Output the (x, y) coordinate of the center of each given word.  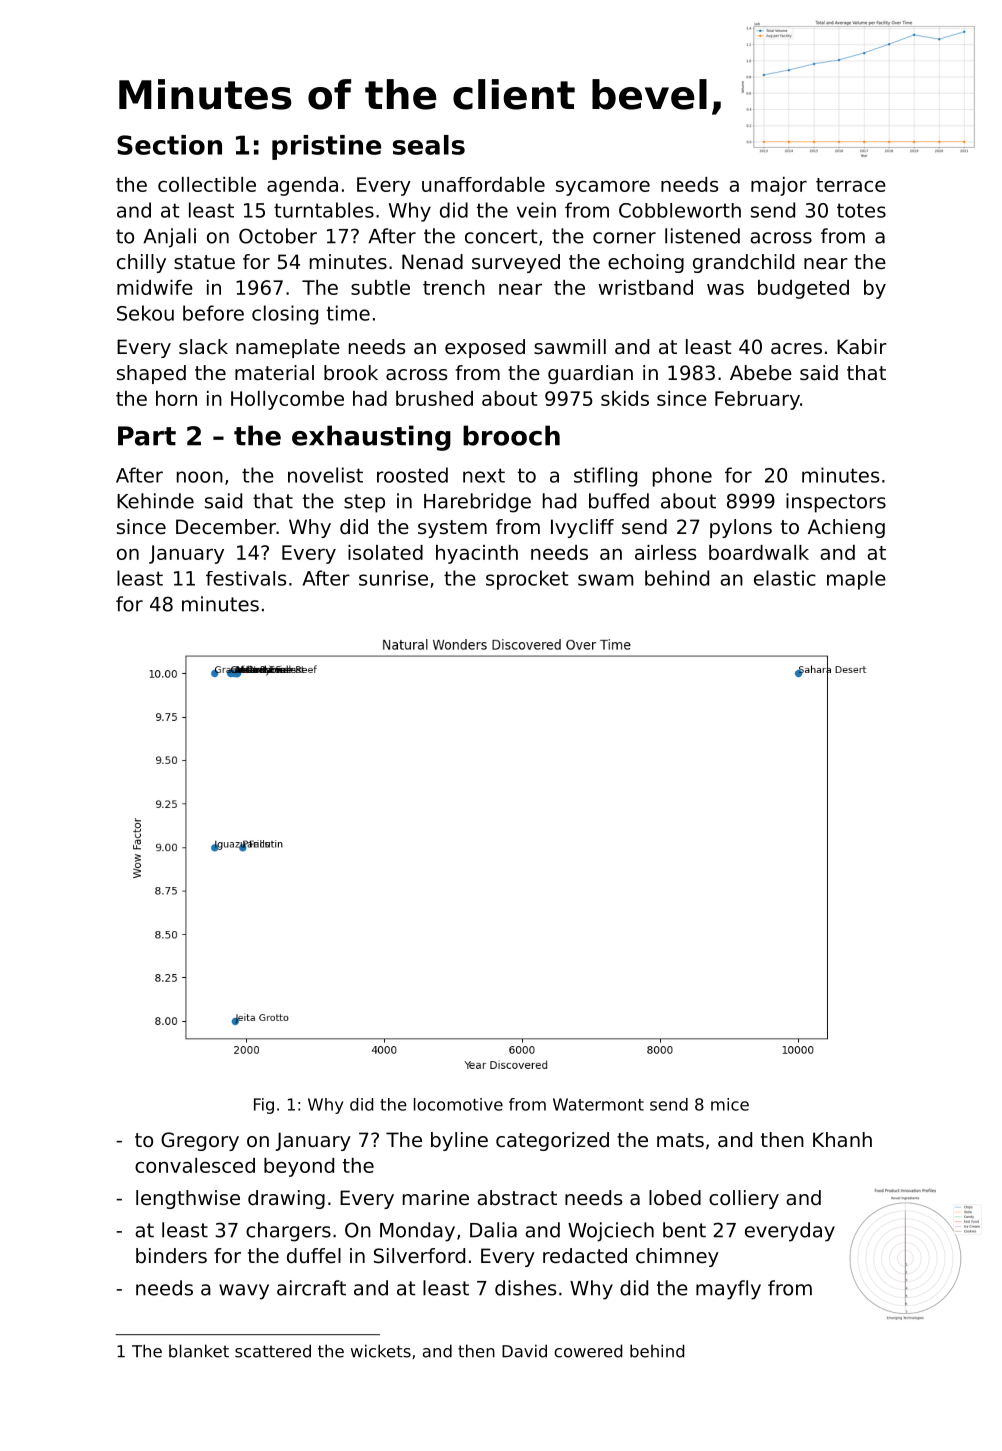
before (213, 313)
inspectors (836, 503)
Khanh (842, 1140)
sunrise (393, 578)
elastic (785, 578)
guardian (590, 374)
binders (171, 1256)
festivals (246, 578)
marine (436, 1198)
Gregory (200, 1141)
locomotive (458, 1104)
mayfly (728, 1290)
